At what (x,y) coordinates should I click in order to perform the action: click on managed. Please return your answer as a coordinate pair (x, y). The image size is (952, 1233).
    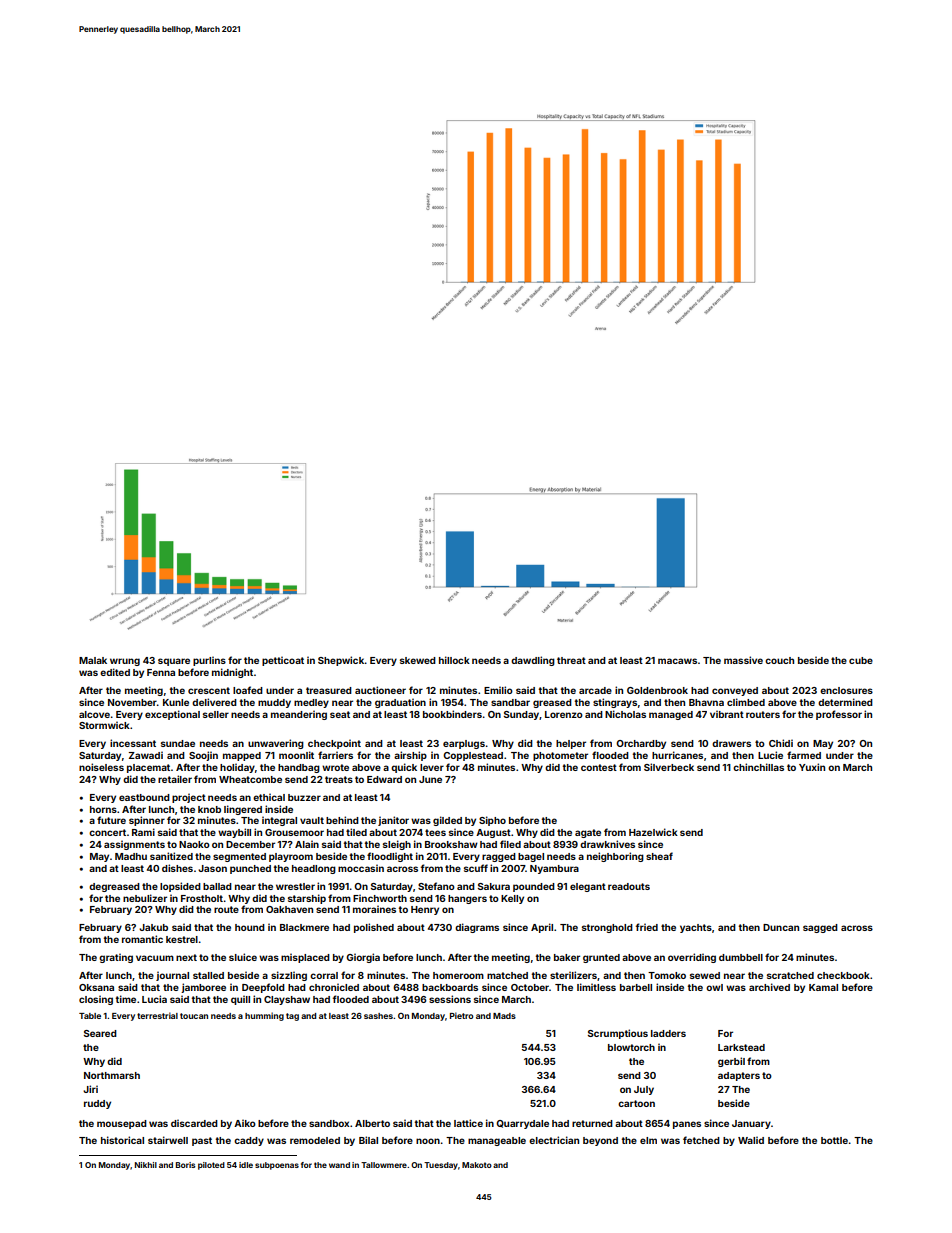
    Looking at the image, I should click on (671, 715).
